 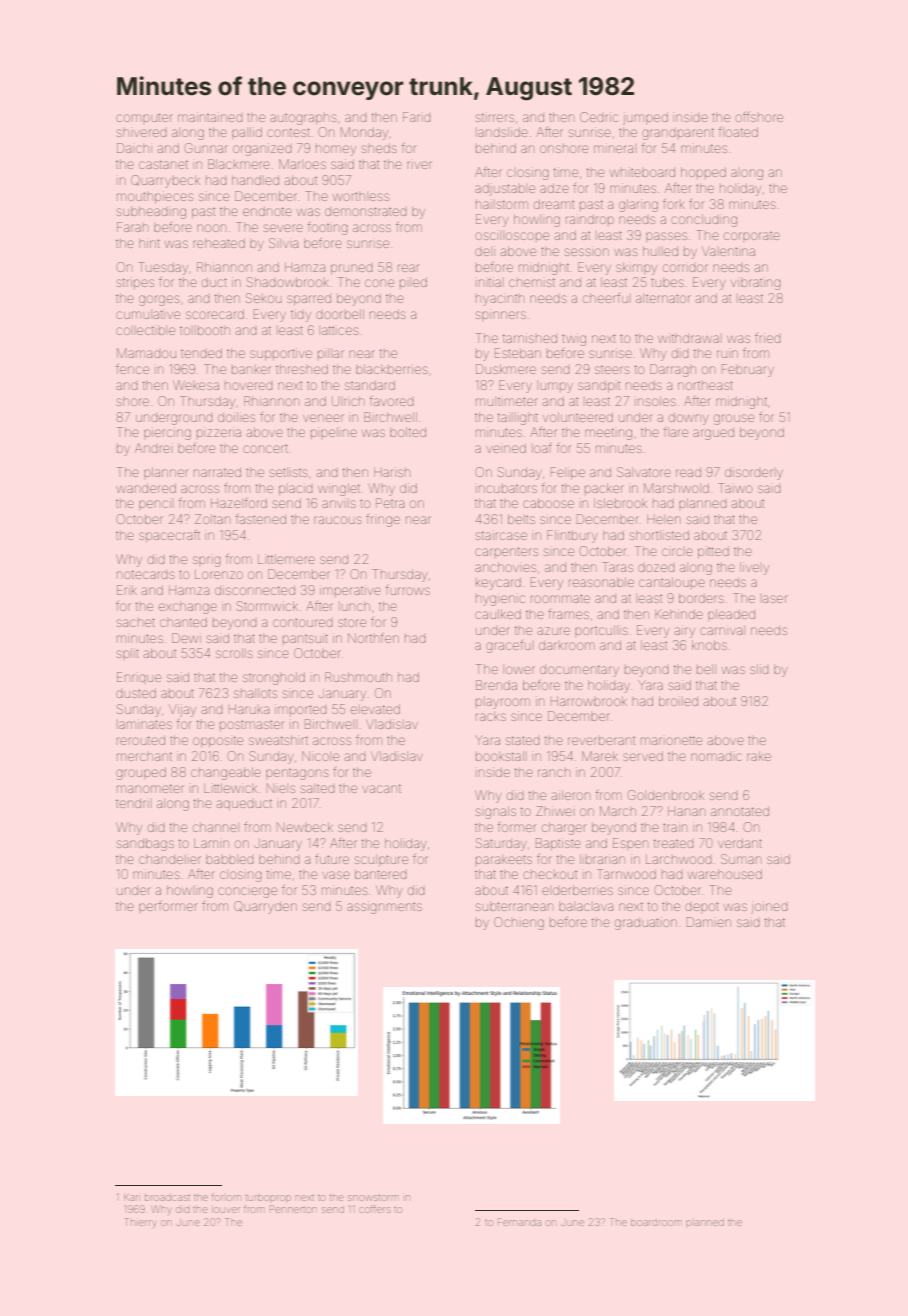 I want to click on fence, so click(x=132, y=369).
